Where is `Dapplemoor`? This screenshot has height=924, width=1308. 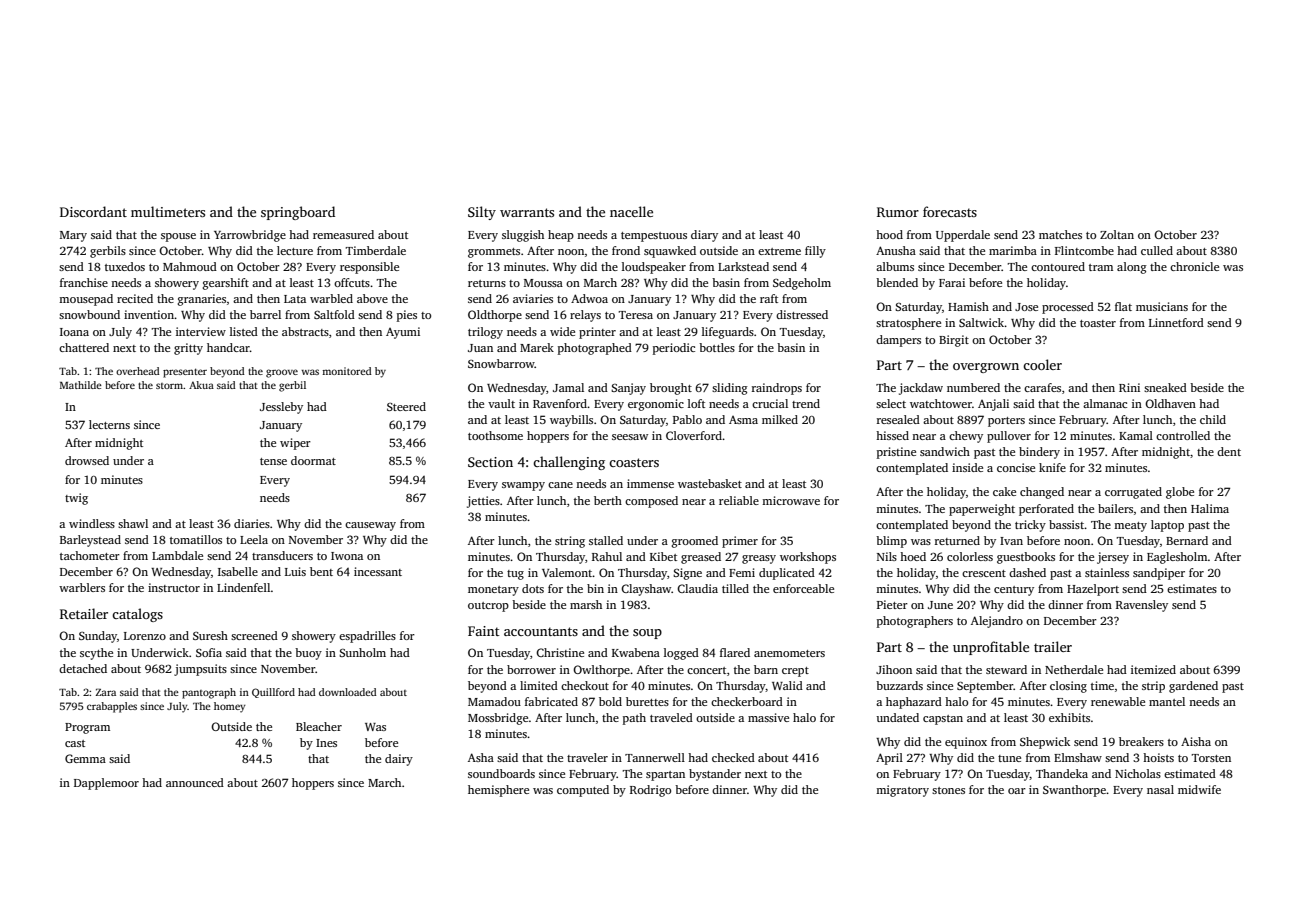 Dapplemoor is located at coordinates (106, 784).
